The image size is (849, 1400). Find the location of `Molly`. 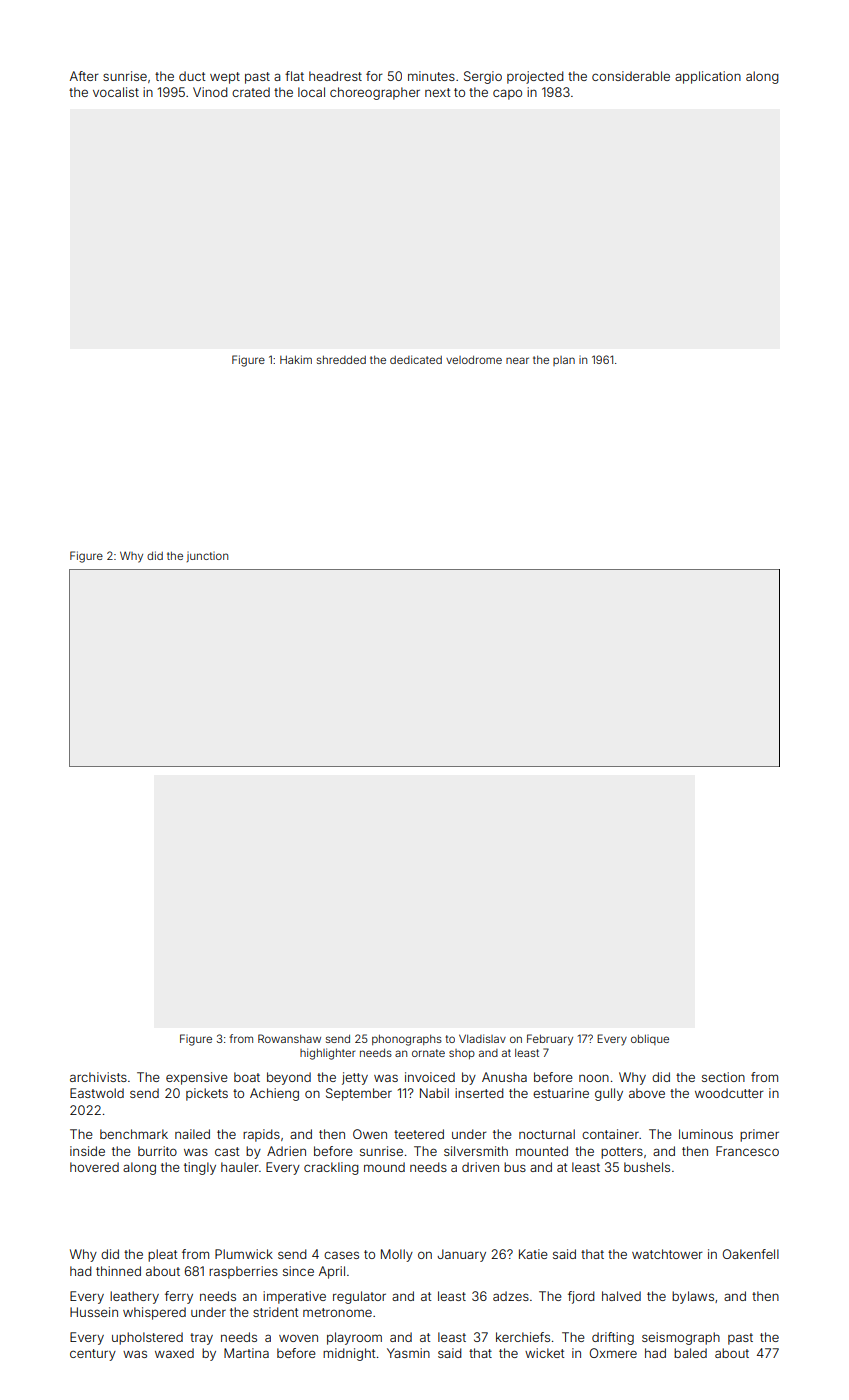

Molly is located at coordinates (397, 1255).
